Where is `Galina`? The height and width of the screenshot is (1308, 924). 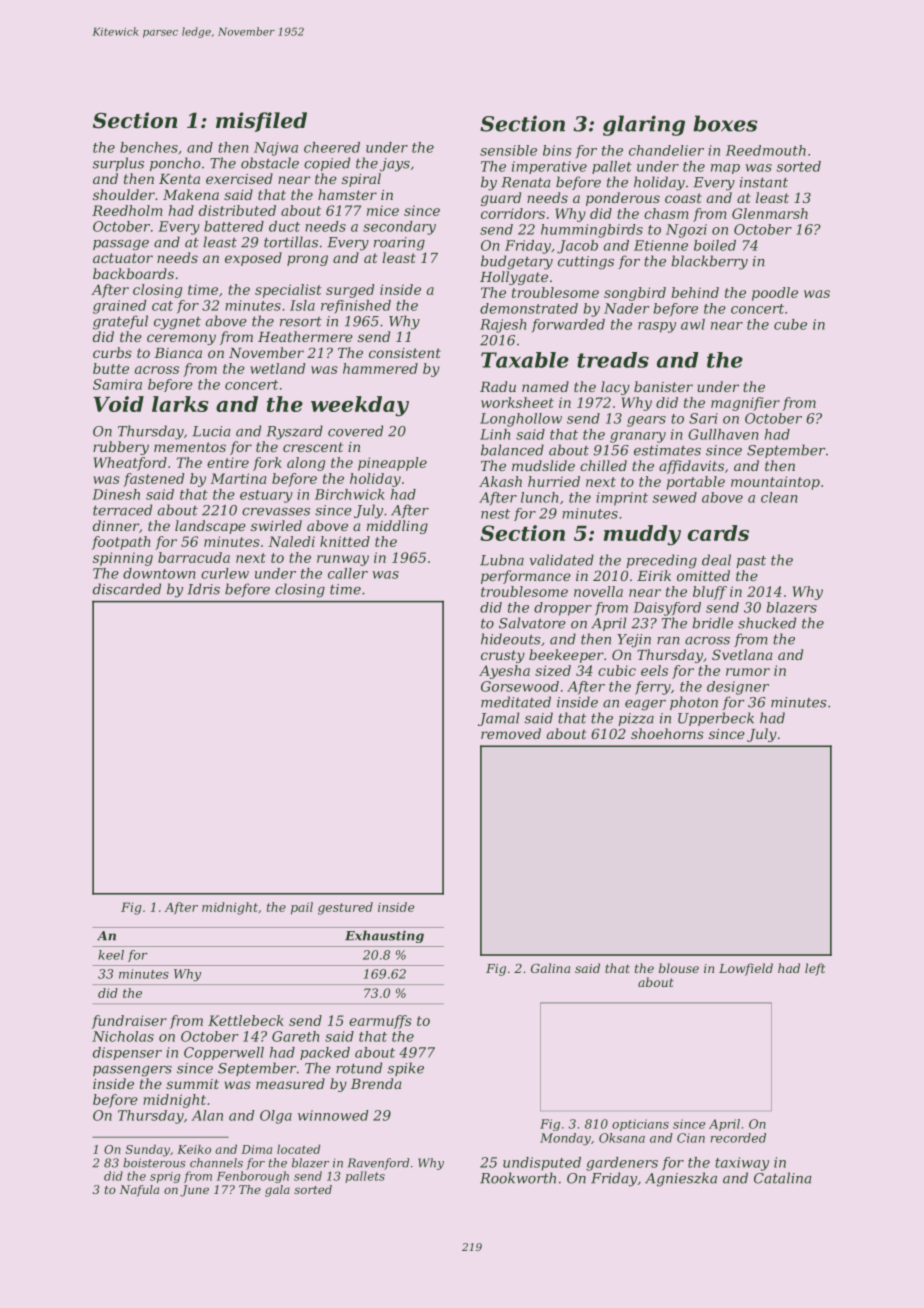
Galina is located at coordinates (550, 968).
